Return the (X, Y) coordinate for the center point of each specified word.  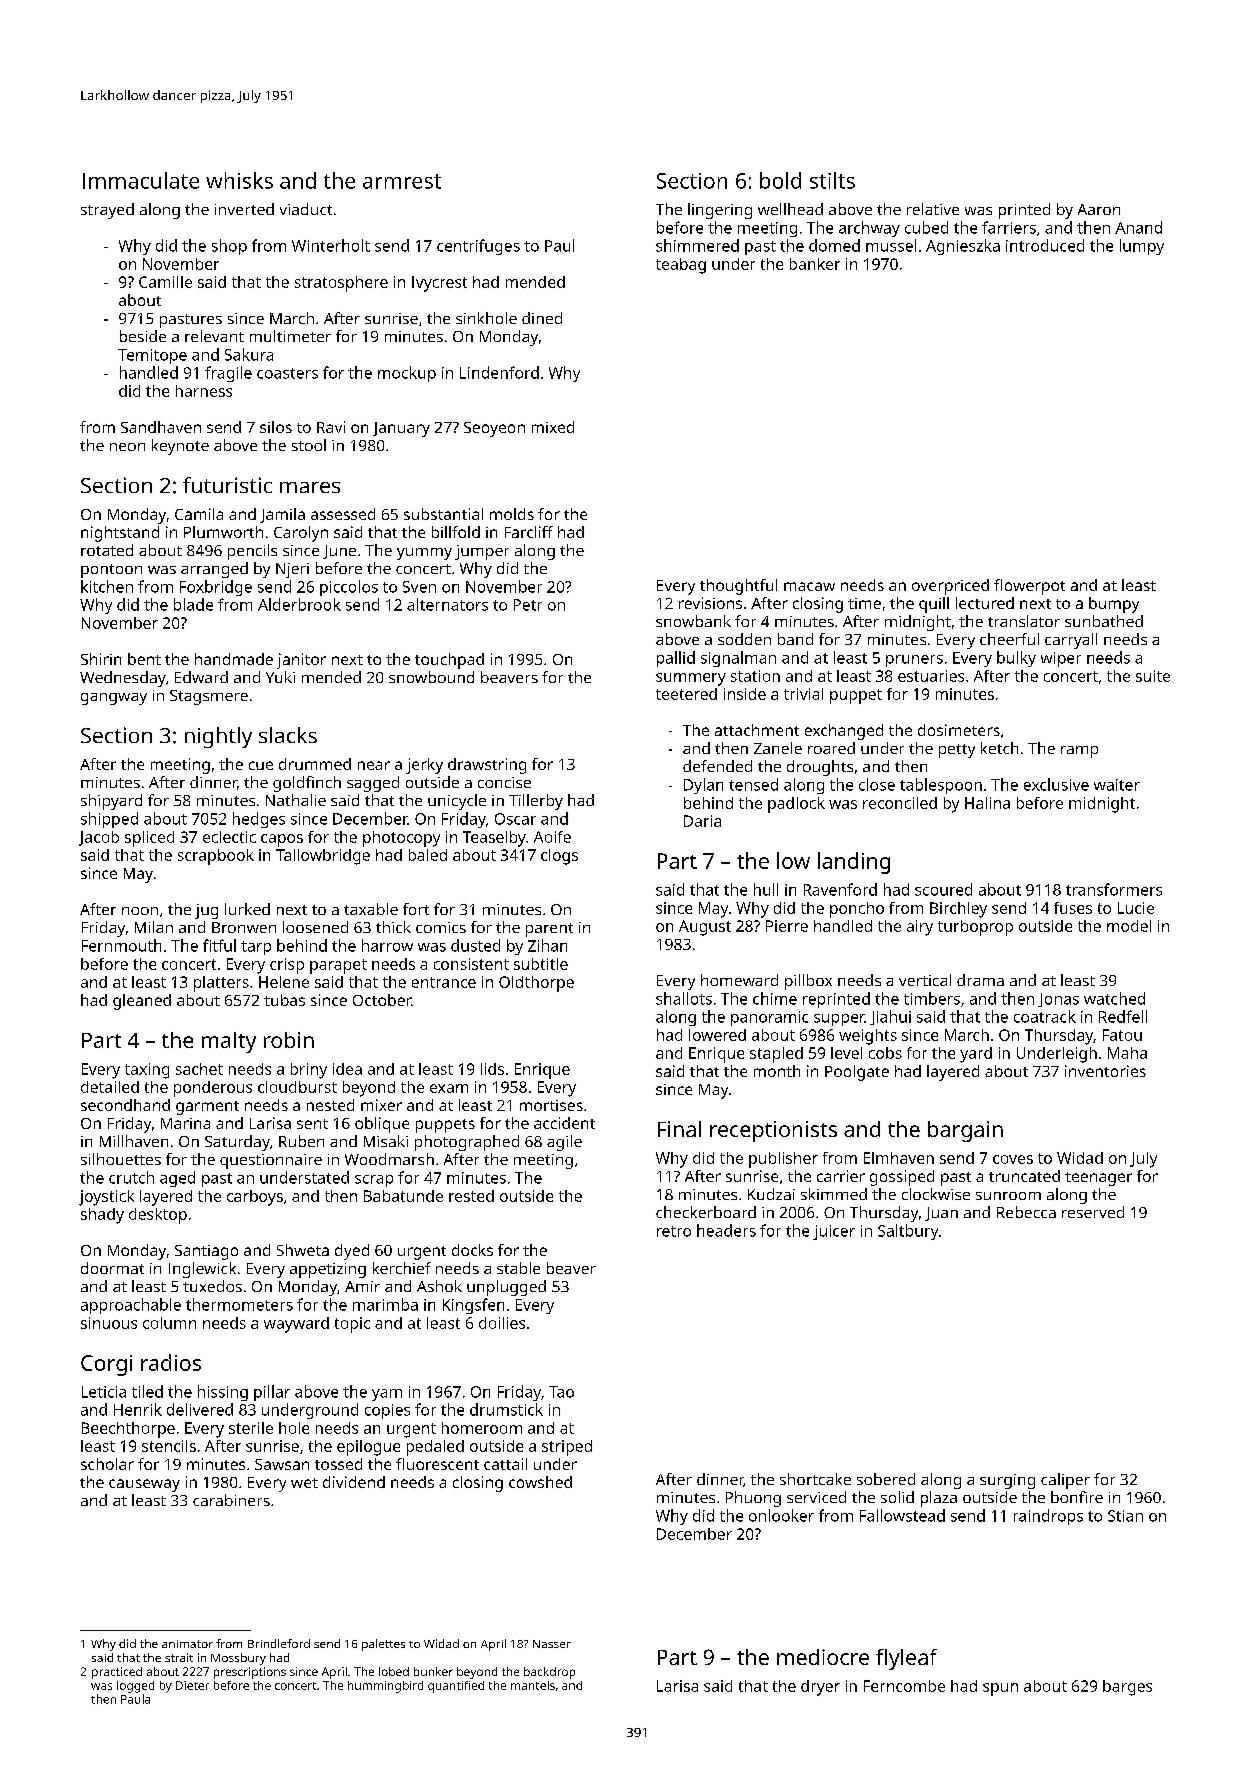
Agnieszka (963, 247)
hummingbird (385, 1687)
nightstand (120, 534)
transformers (1114, 889)
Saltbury (908, 1232)
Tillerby (536, 802)
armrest (402, 181)
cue (261, 765)
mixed (553, 427)
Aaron (1099, 209)
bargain (965, 1131)
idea (347, 1069)
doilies (502, 1323)
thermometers (239, 1304)
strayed (107, 211)
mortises (551, 1105)
